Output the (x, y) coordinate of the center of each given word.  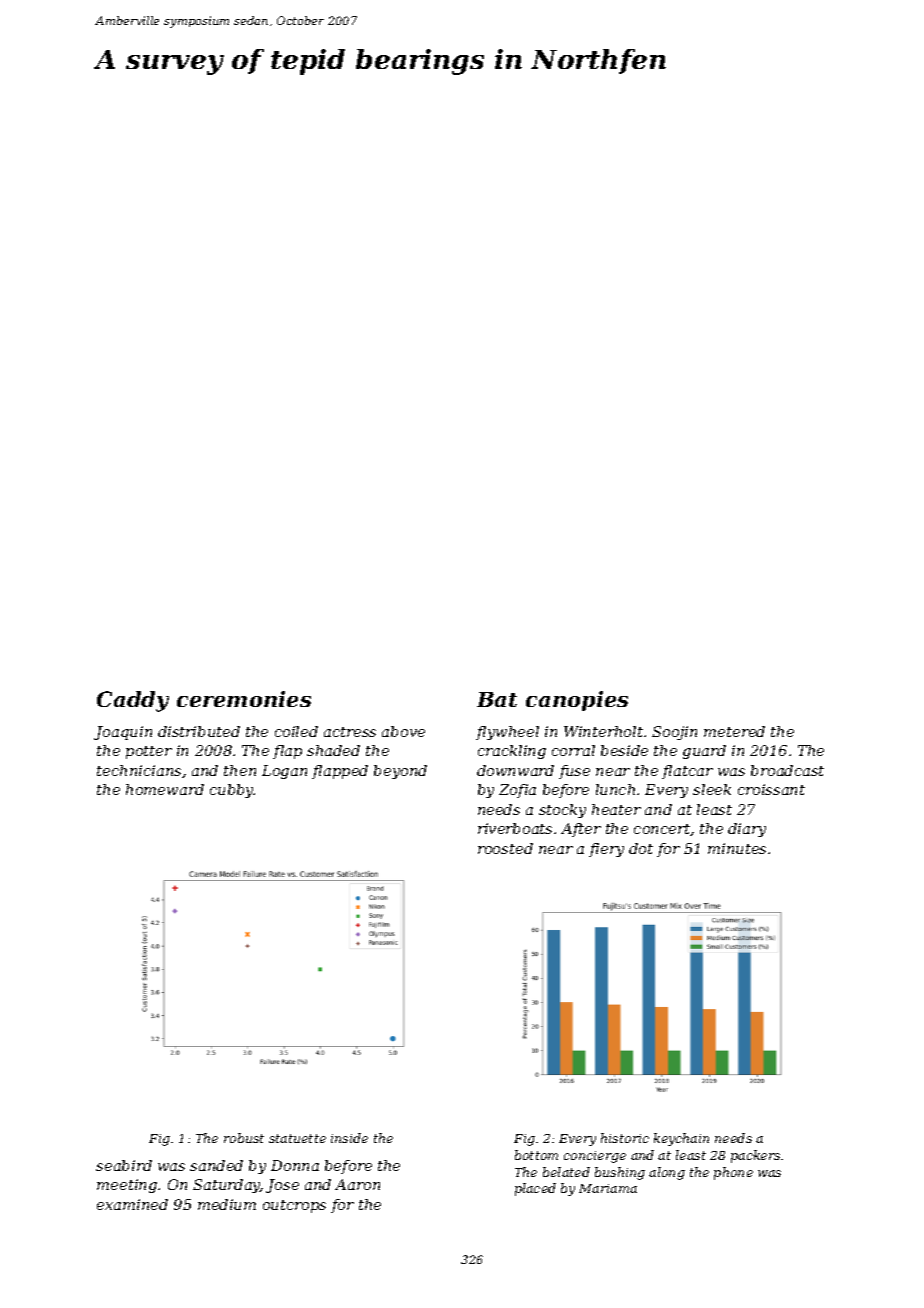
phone (733, 1173)
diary (747, 830)
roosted (505, 848)
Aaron (357, 1184)
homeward (165, 789)
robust (244, 1138)
